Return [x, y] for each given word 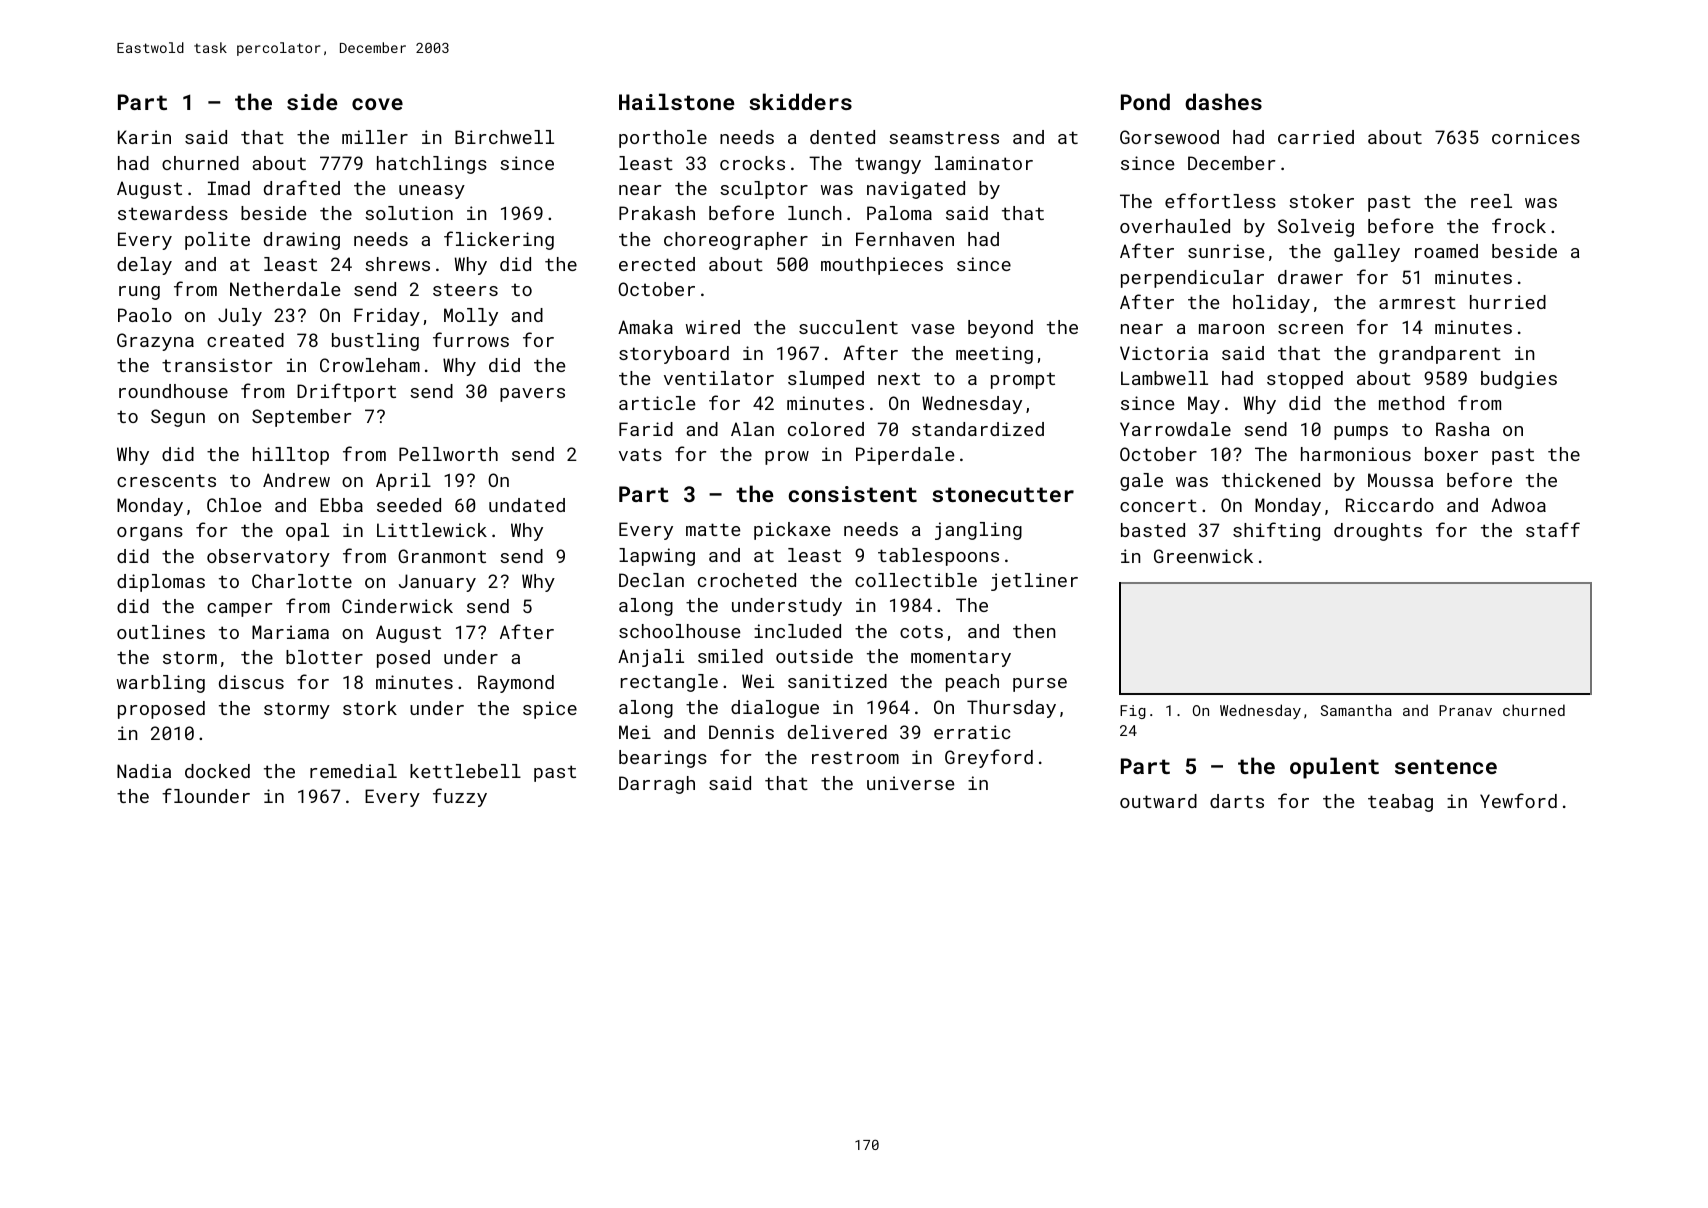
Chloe [234, 505]
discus [251, 682]
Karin [144, 137]
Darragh [657, 785]
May [1204, 405]
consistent [852, 494]
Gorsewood [1169, 137]
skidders [800, 101]
